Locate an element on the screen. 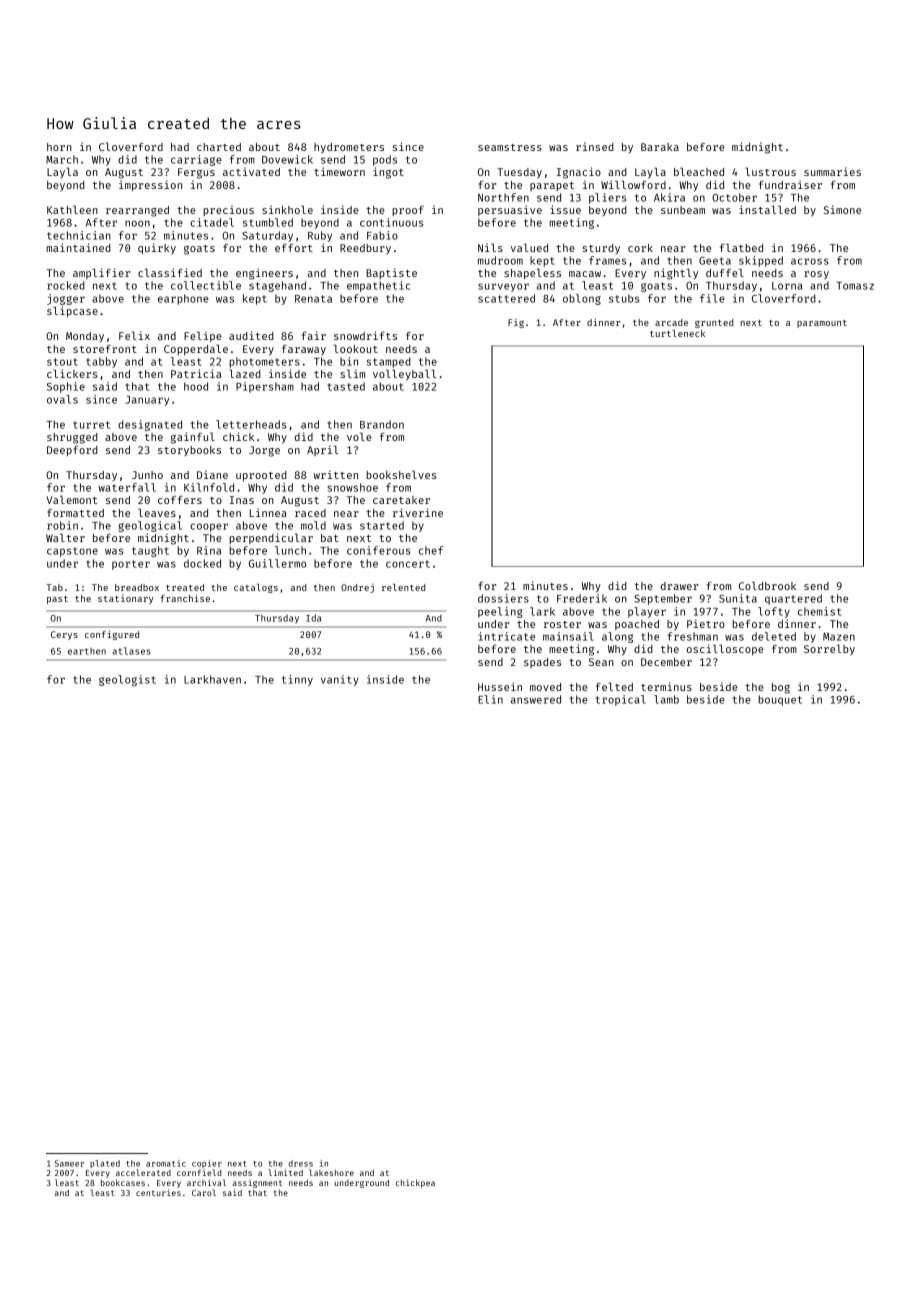 This screenshot has height=1308, width=924. geologist is located at coordinates (127, 680).
